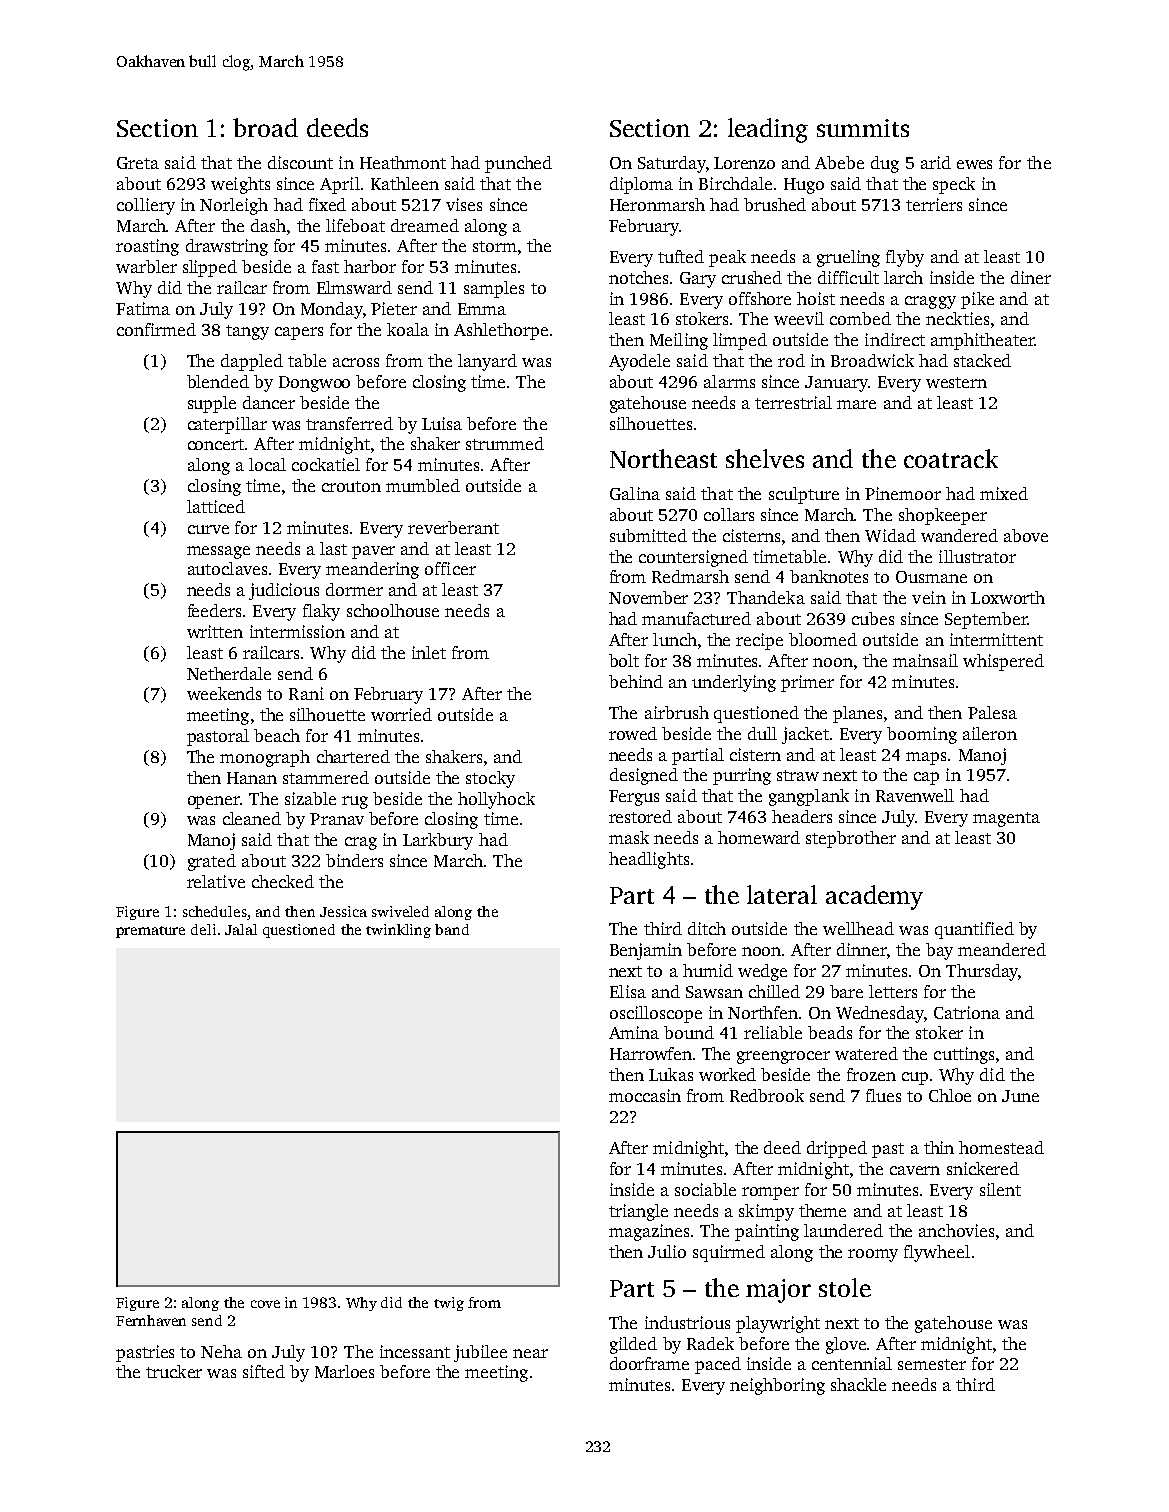 The width and height of the page is (1169, 1512). What do you see at coordinates (638, 277) in the page?
I see `notches` at bounding box center [638, 277].
